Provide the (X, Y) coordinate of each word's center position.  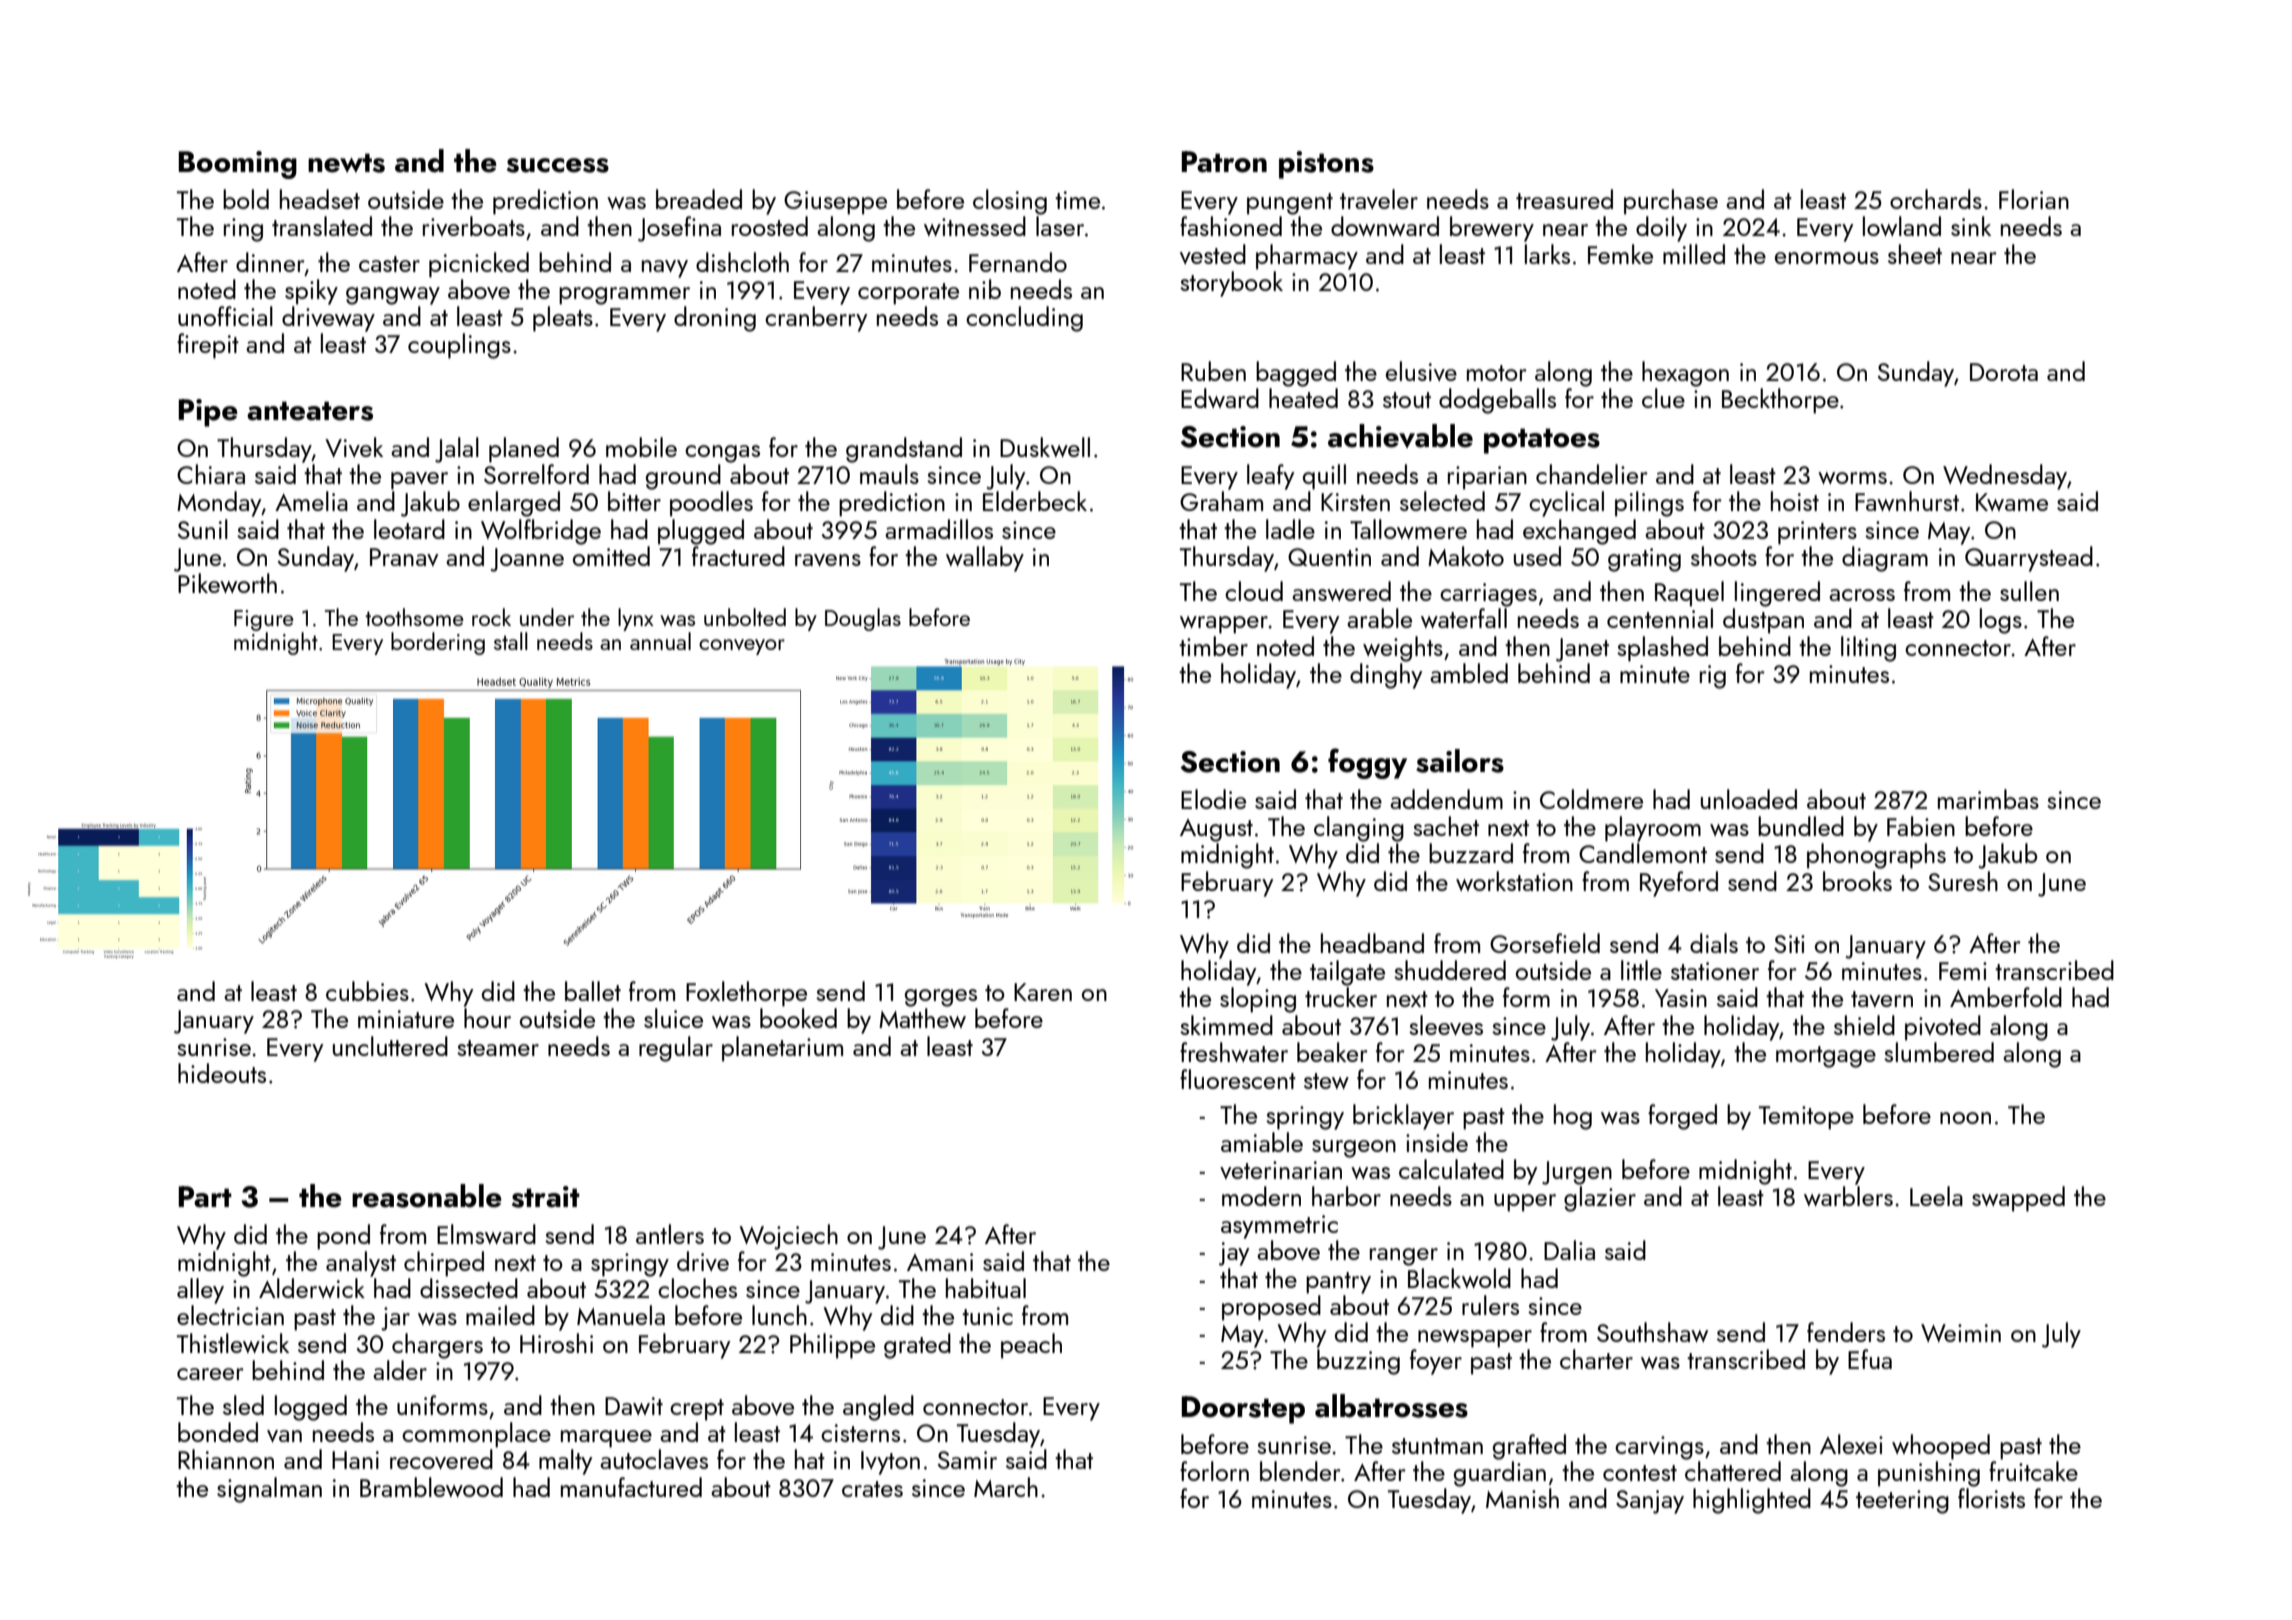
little (1641, 970)
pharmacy (1307, 257)
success (558, 165)
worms (1852, 478)
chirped (444, 1264)
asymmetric (1279, 1227)
